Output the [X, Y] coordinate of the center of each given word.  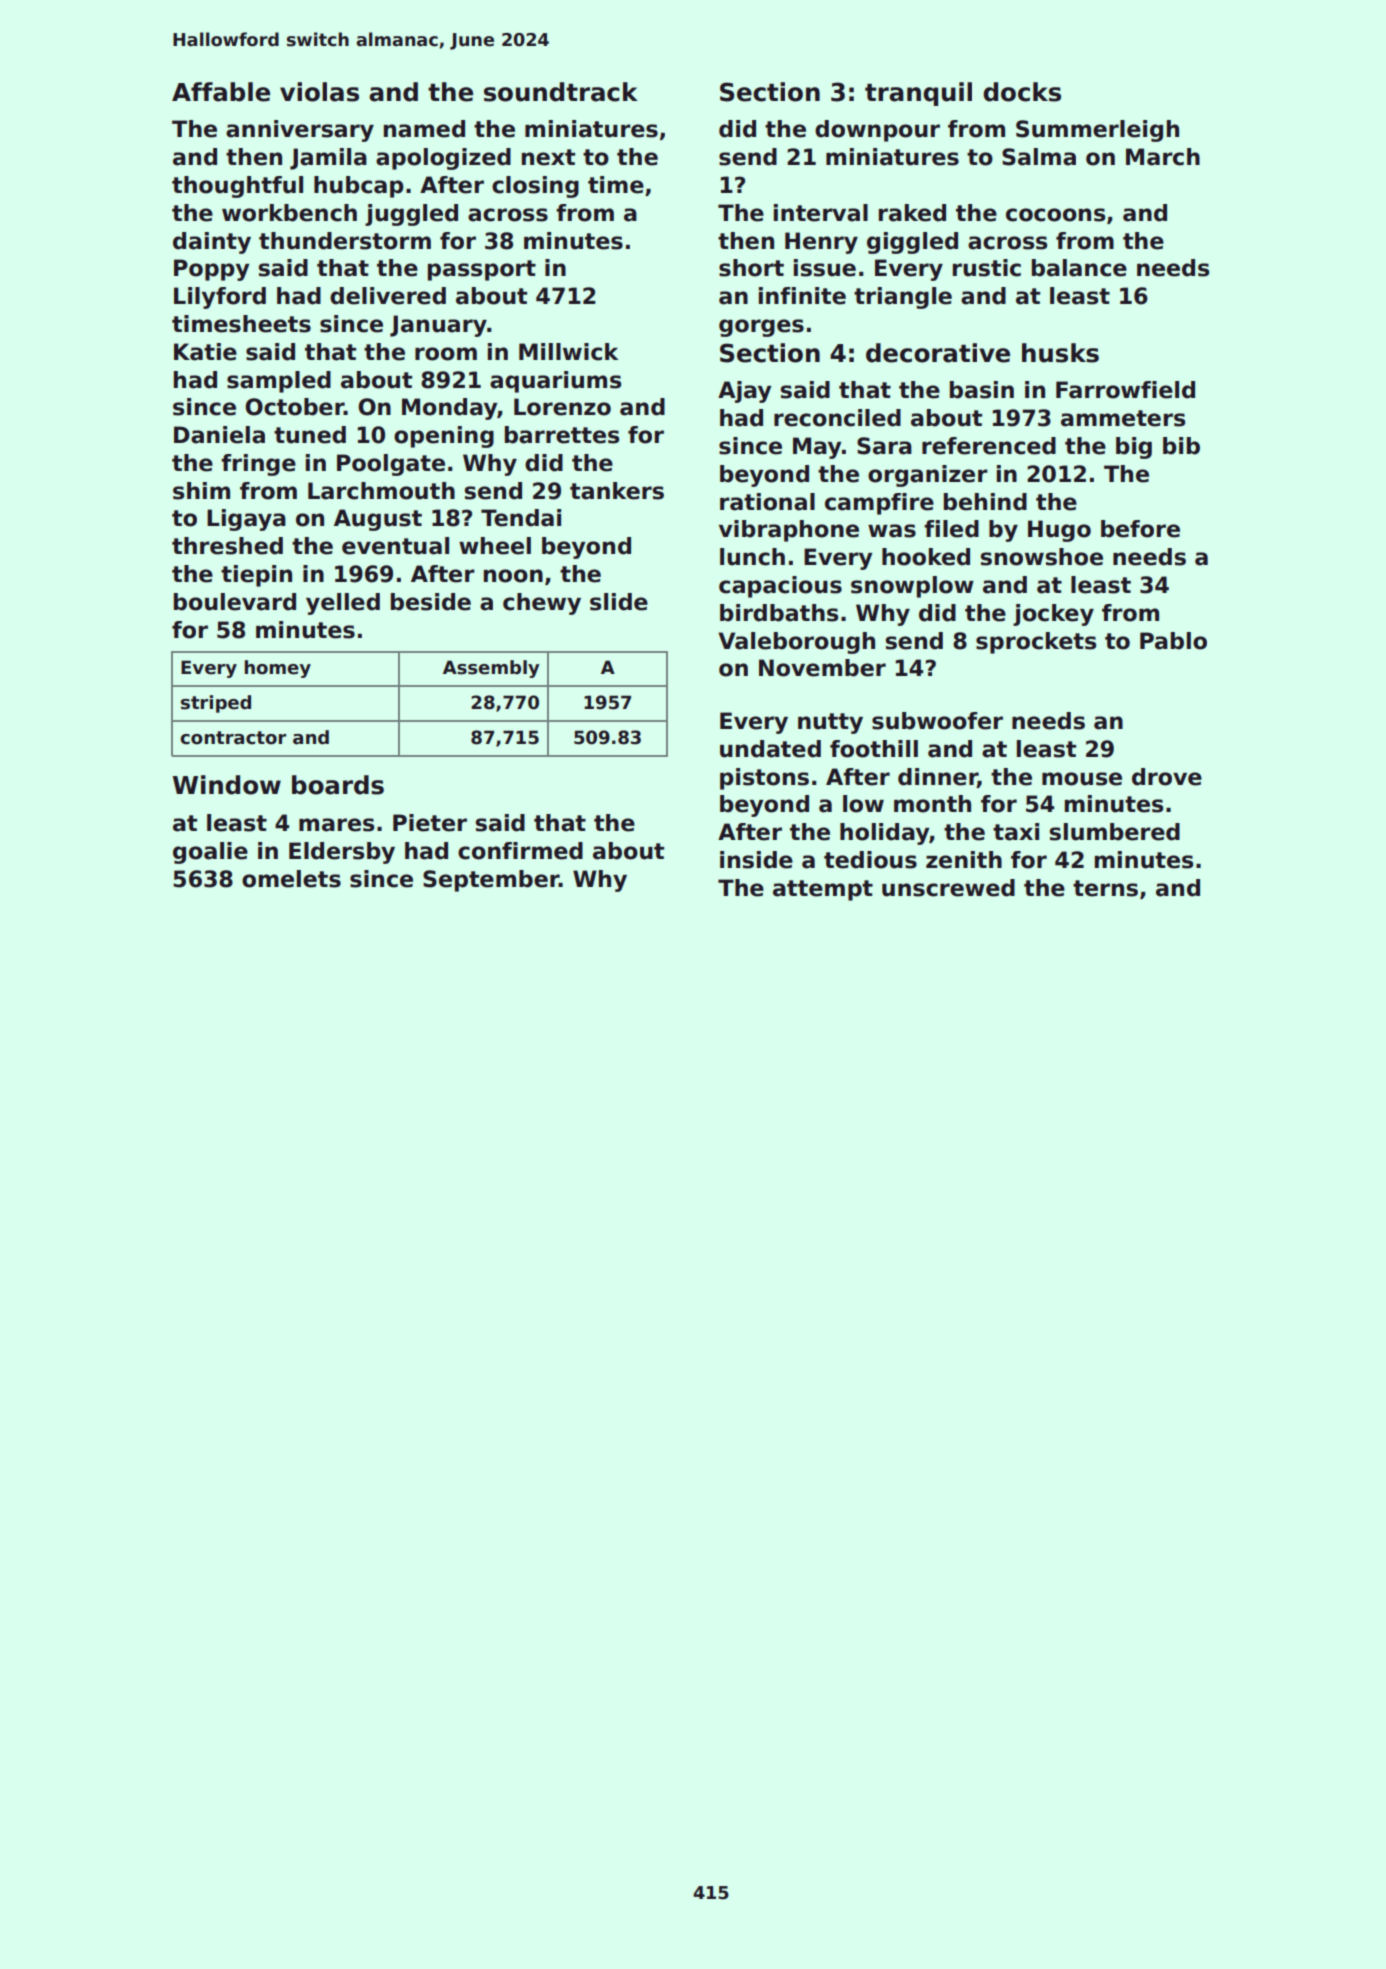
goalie [210, 853]
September [491, 881]
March [1163, 157]
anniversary [300, 131]
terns [1105, 888]
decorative [938, 353]
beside [431, 602]
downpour [877, 131]
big [1134, 448]
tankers [617, 491]
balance [1079, 268]
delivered [388, 296]
